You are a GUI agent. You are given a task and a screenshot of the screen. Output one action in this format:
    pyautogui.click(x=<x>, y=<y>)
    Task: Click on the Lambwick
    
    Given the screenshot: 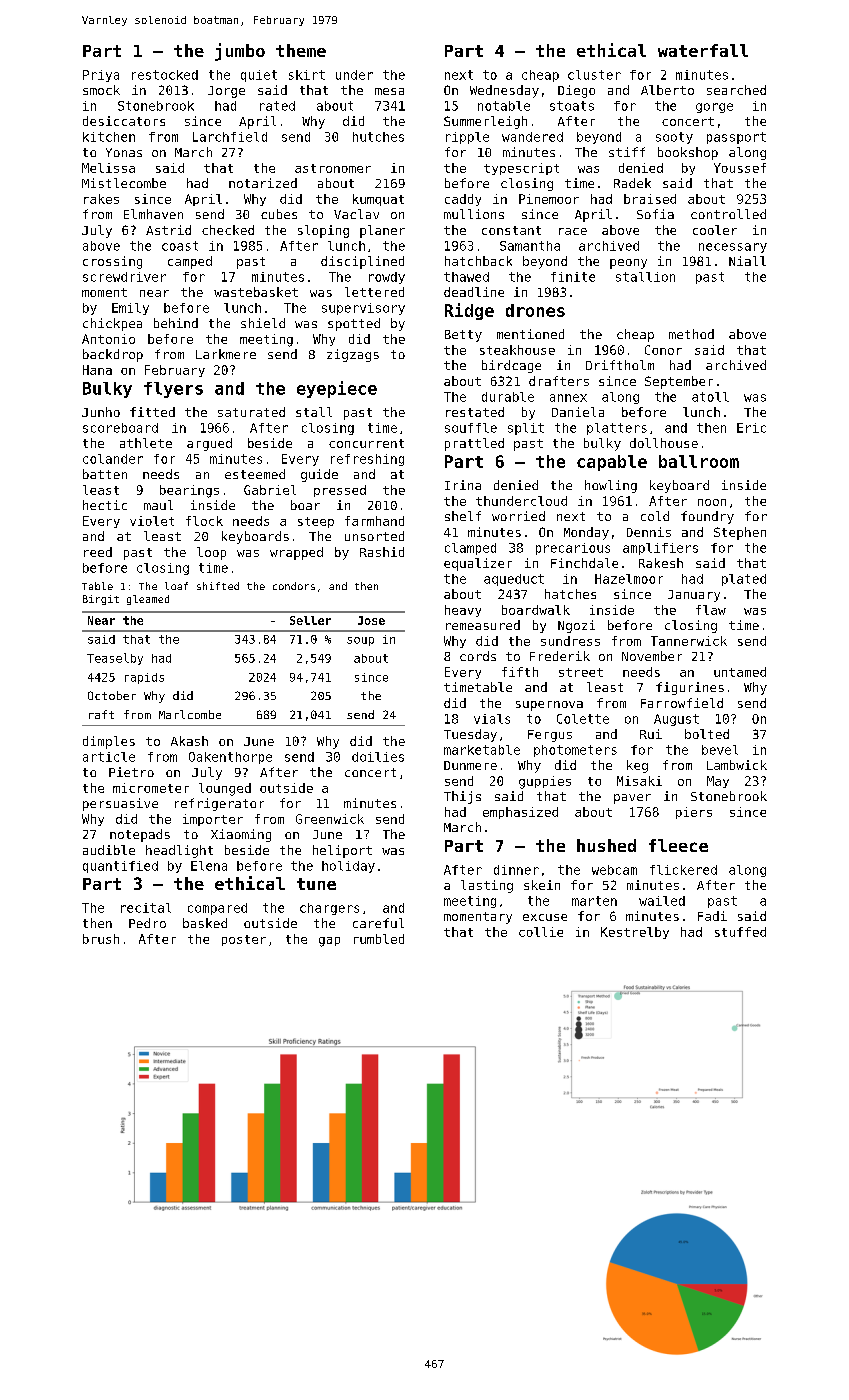 What is the action you would take?
    pyautogui.click(x=737, y=765)
